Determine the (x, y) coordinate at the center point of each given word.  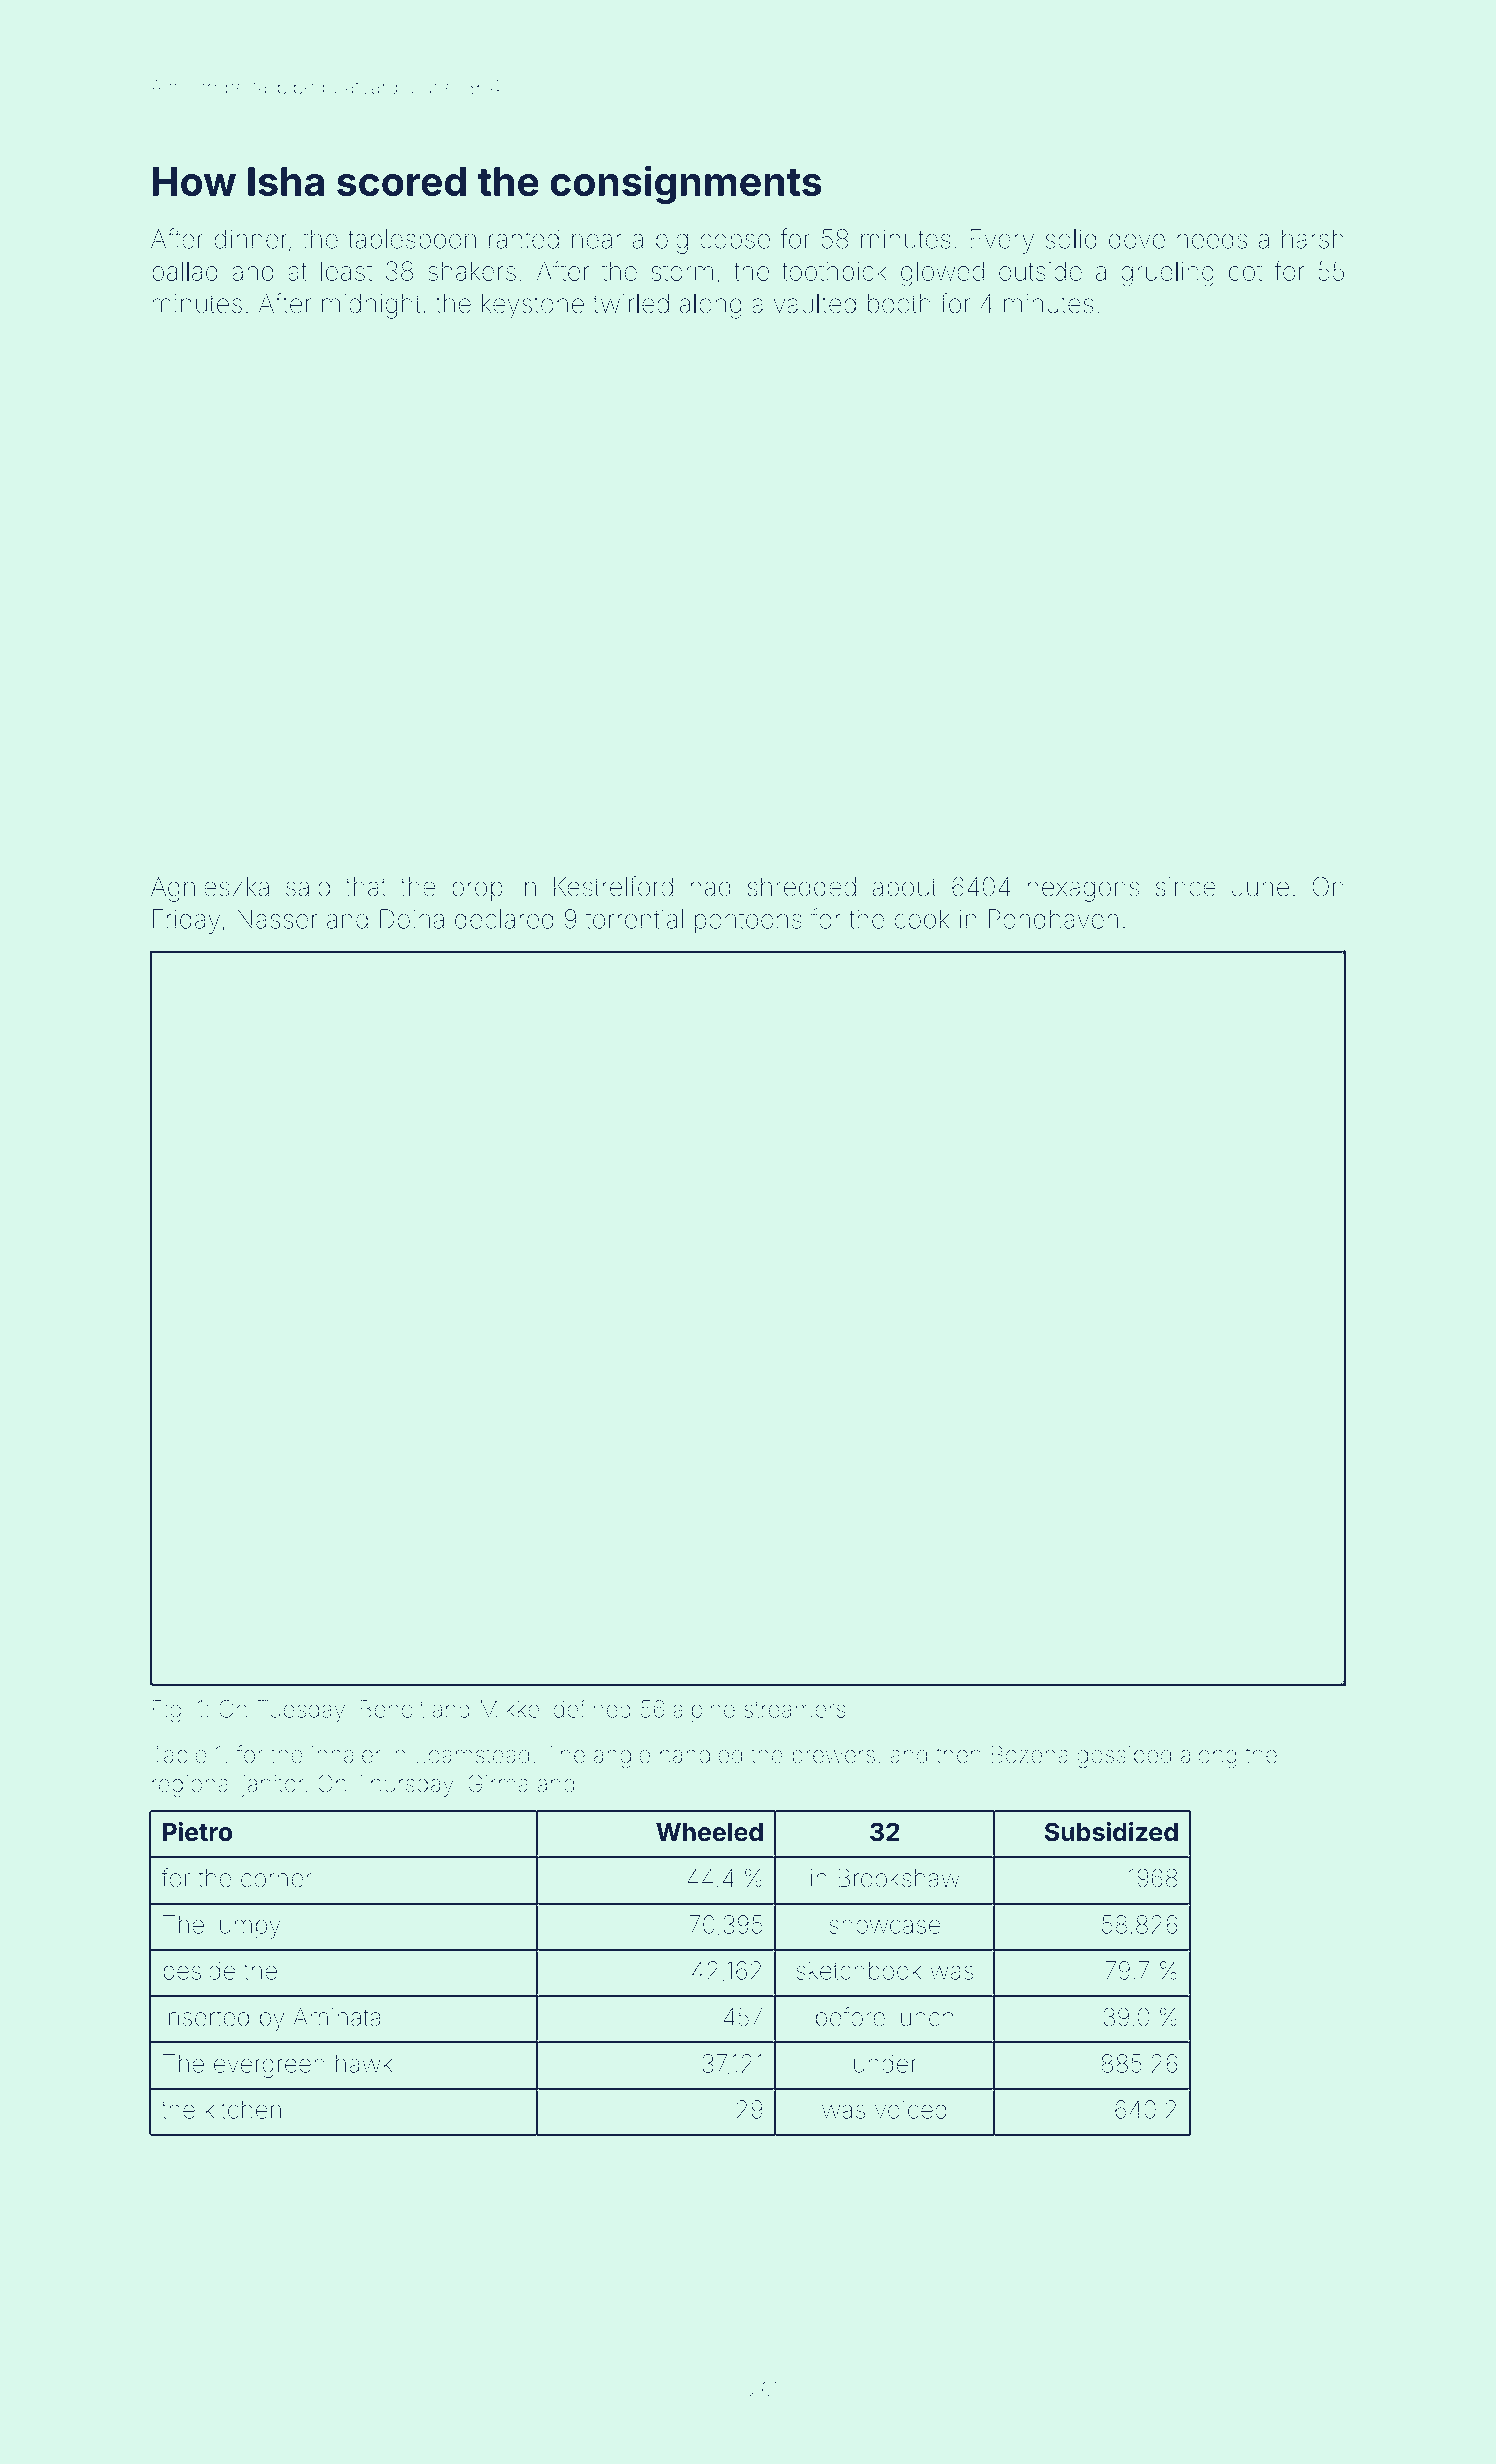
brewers (833, 1755)
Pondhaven (1053, 919)
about (904, 887)
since (1186, 887)
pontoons (748, 922)
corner (276, 1880)
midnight (371, 306)
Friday (186, 921)
